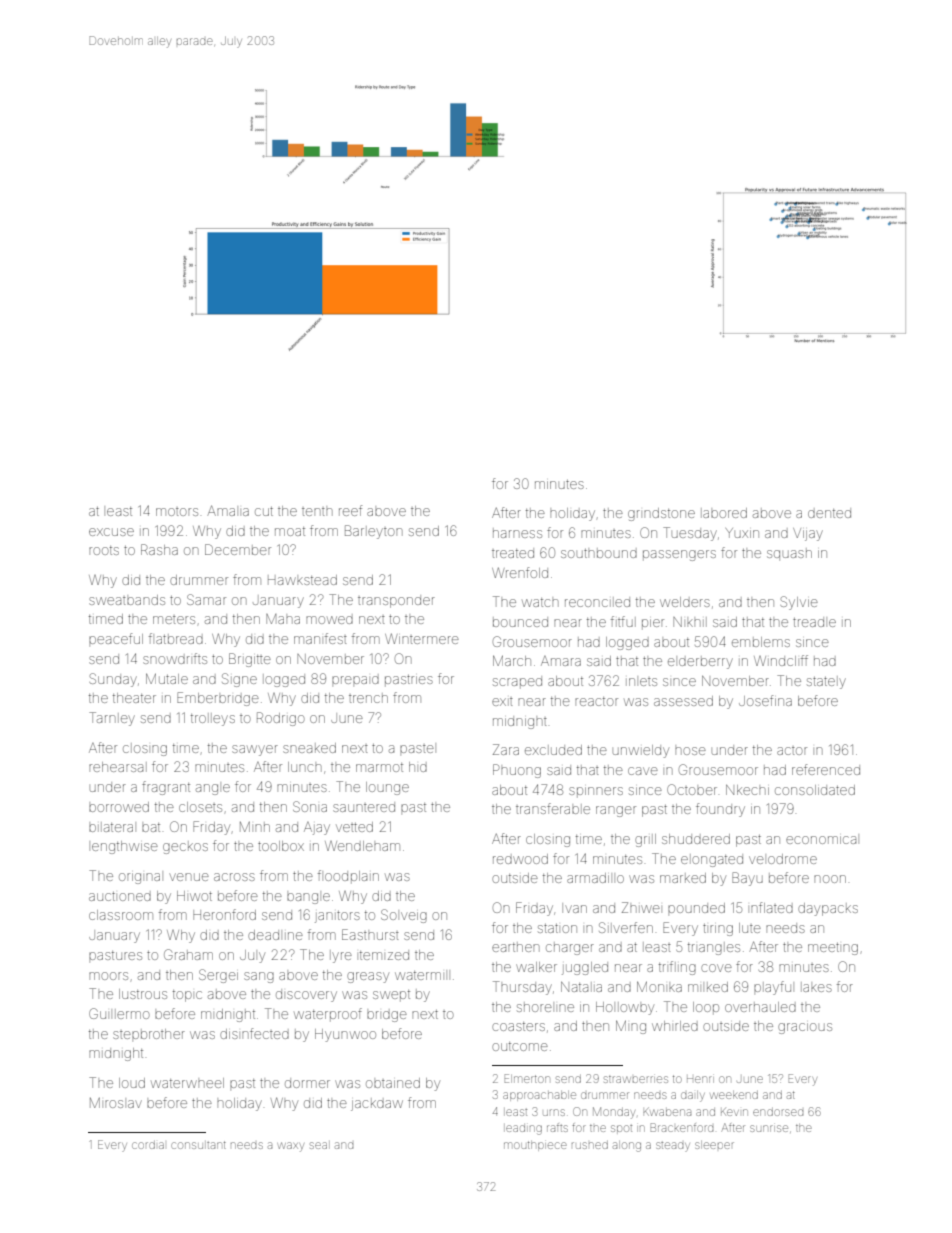 The image size is (952, 1233). I want to click on waxy, so click(291, 1147).
